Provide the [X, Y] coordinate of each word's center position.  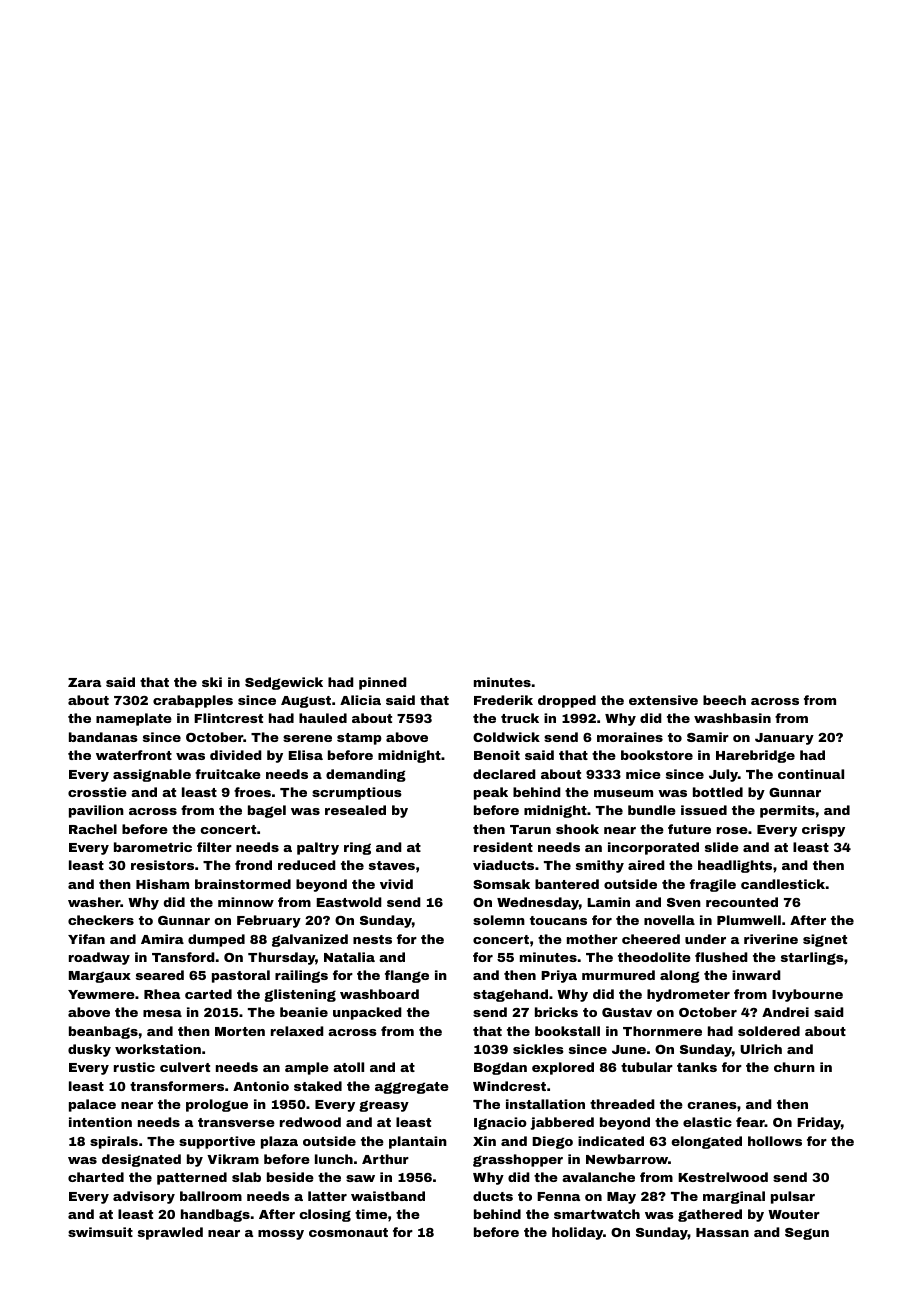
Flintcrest [228, 718]
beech [724, 700]
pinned [383, 683]
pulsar [793, 1197]
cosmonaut [348, 1232]
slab [246, 1177]
